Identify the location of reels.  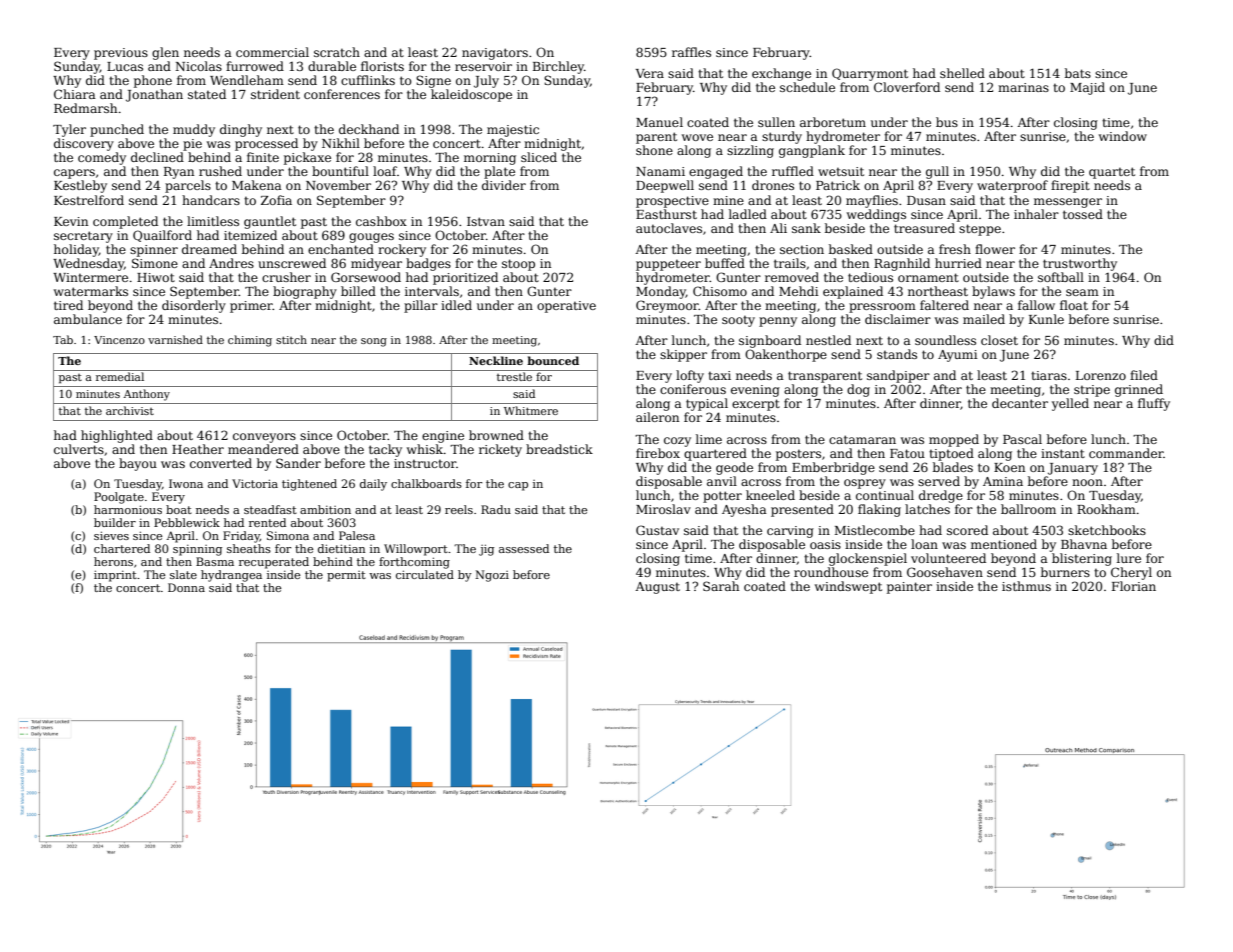
(459, 509).
